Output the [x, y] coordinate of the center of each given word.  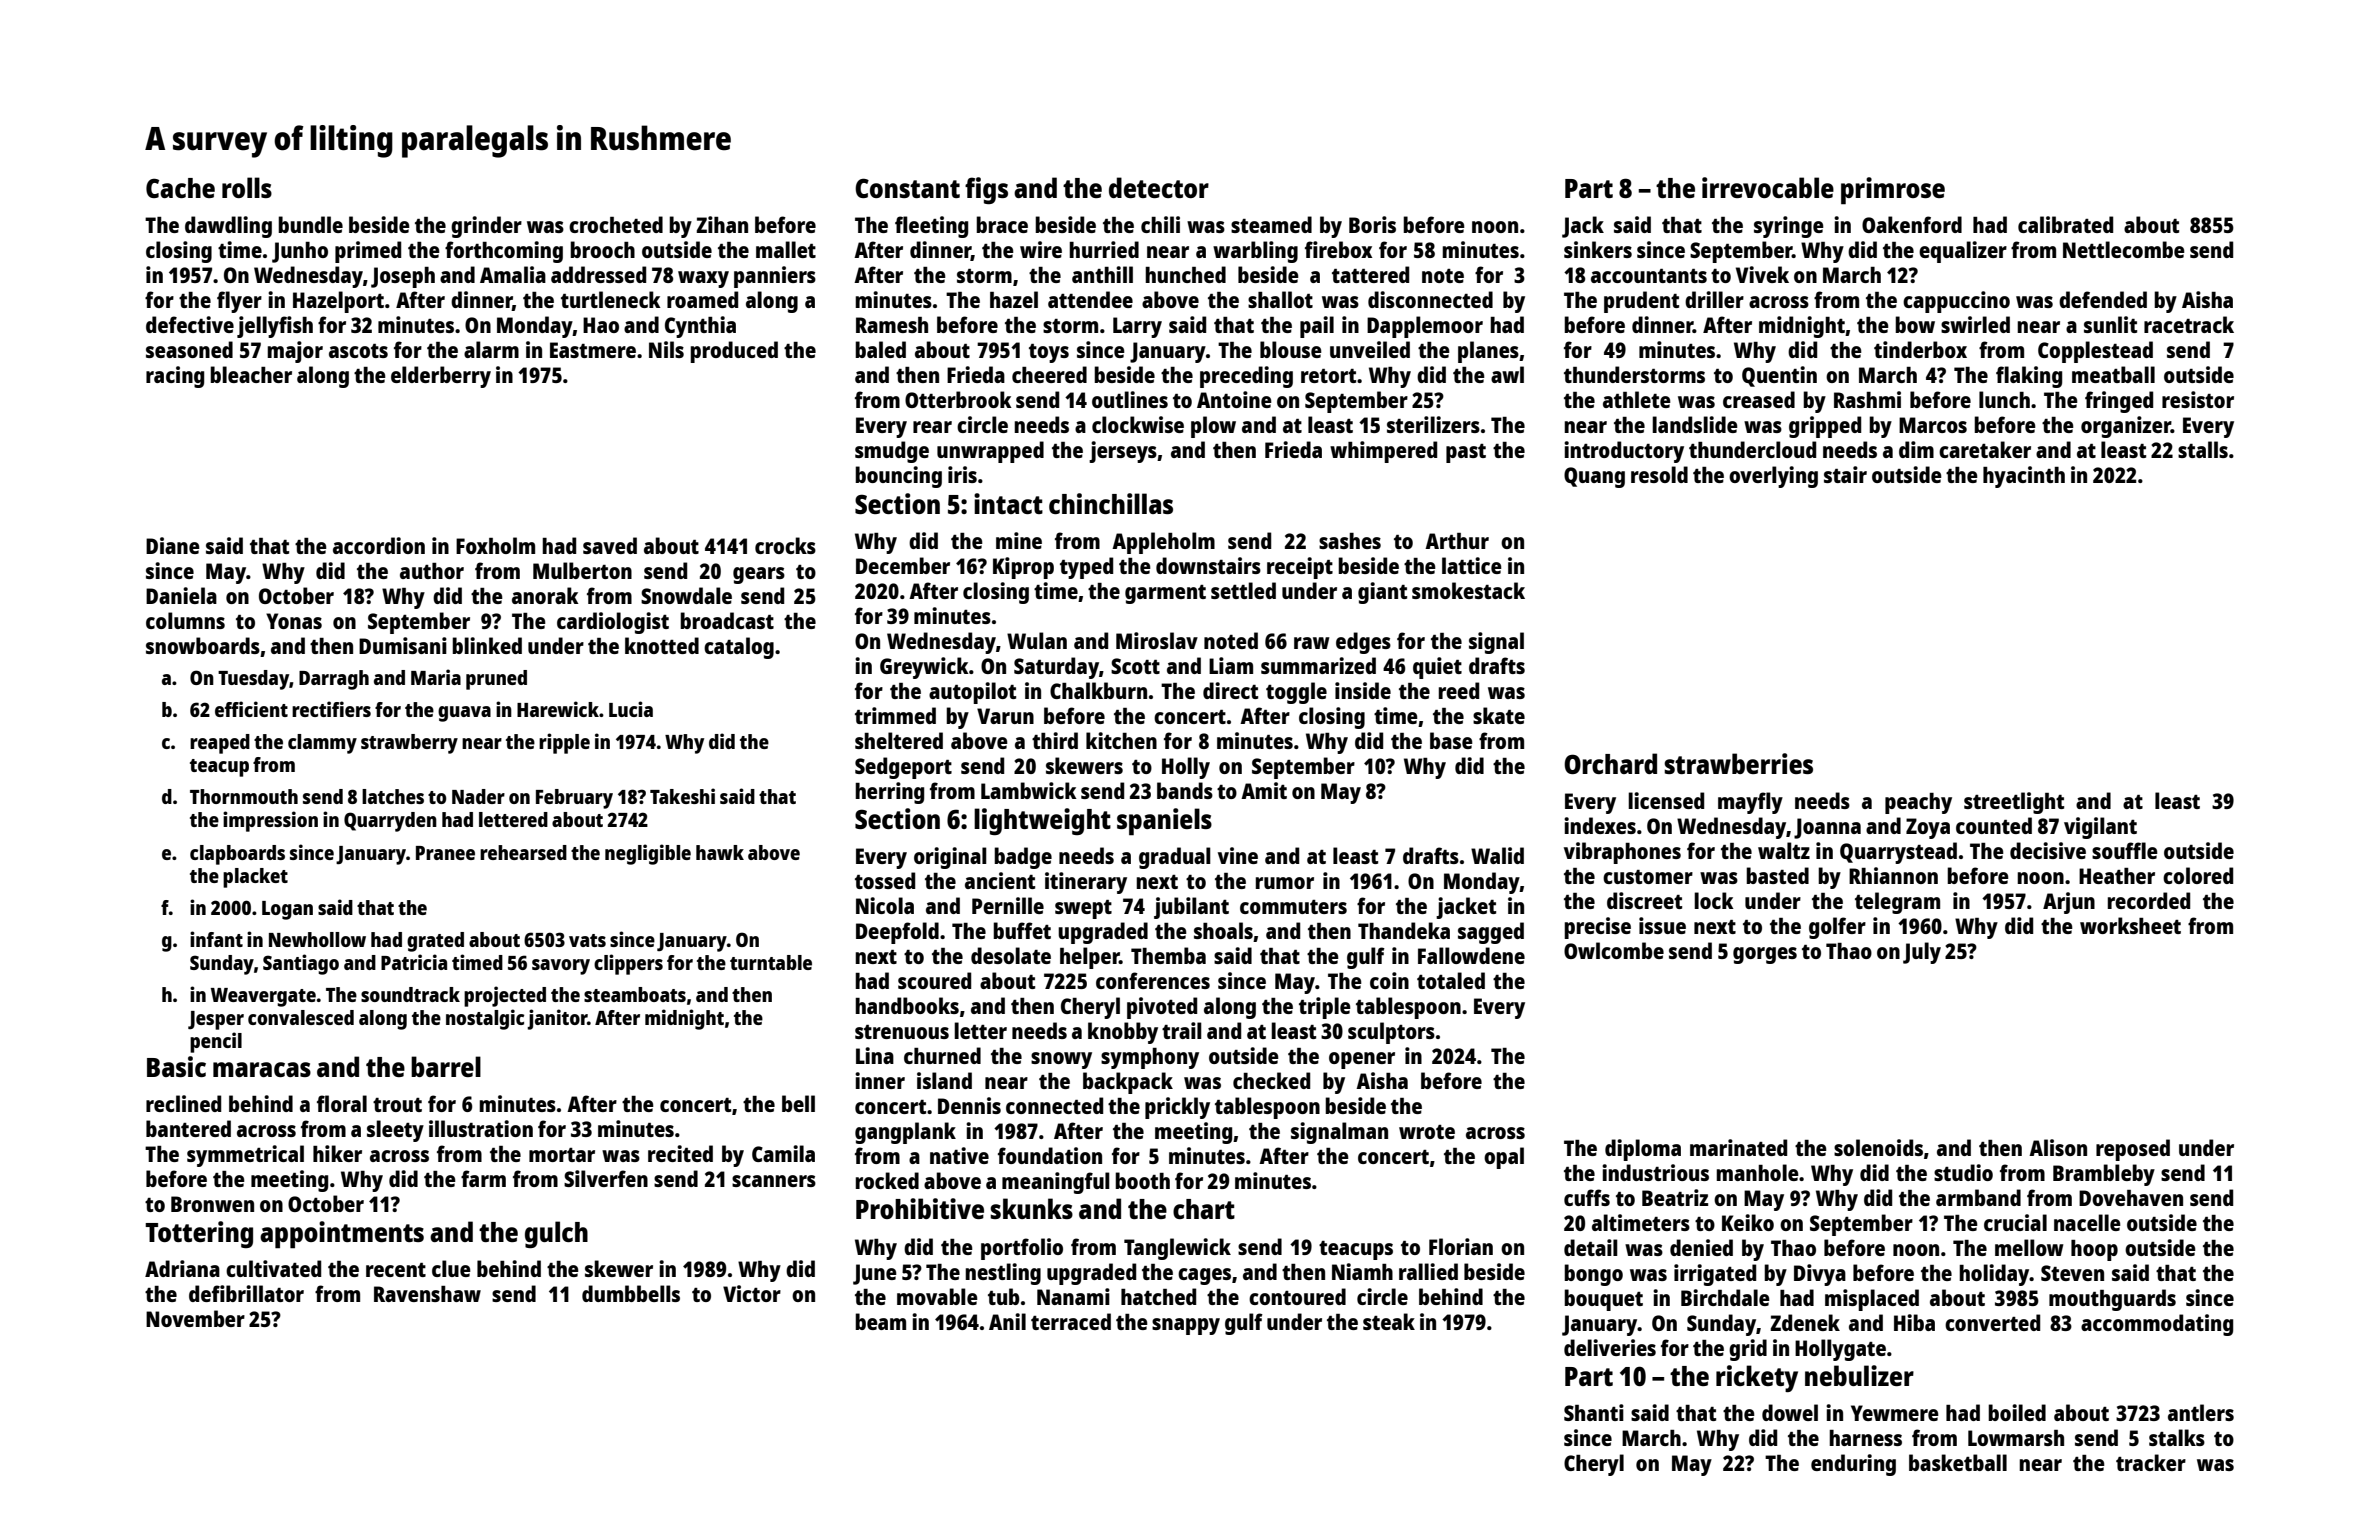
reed [1459, 690]
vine [1238, 855]
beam [880, 1321]
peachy [1918, 803]
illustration [481, 1128]
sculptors [1391, 1033]
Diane [173, 545]
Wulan [1037, 640]
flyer [239, 302]
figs [986, 190]
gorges [1765, 955]
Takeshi [682, 796]
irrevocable [1768, 187]
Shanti [1594, 1412]
